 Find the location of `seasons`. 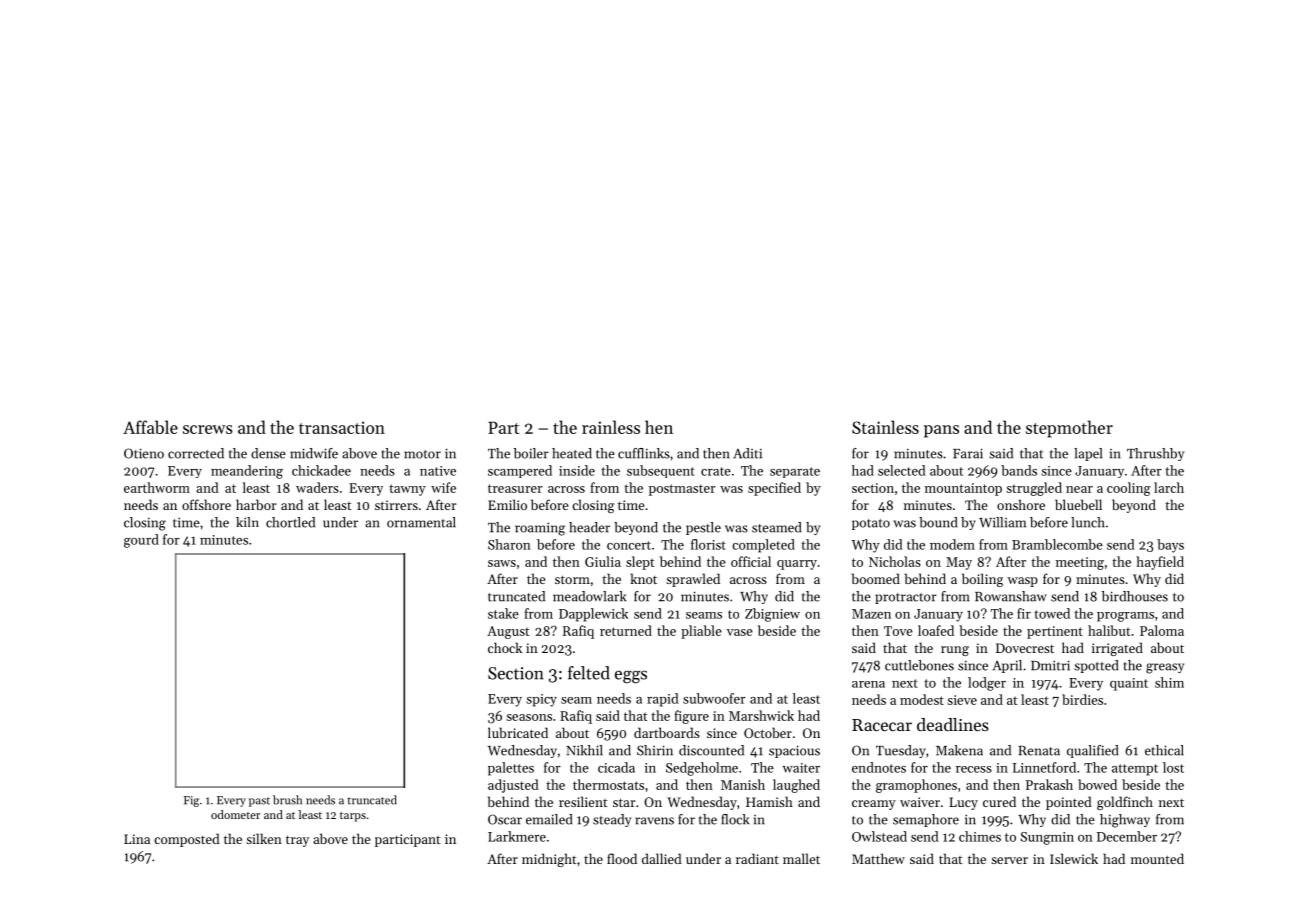

seasons is located at coordinates (529, 717).
